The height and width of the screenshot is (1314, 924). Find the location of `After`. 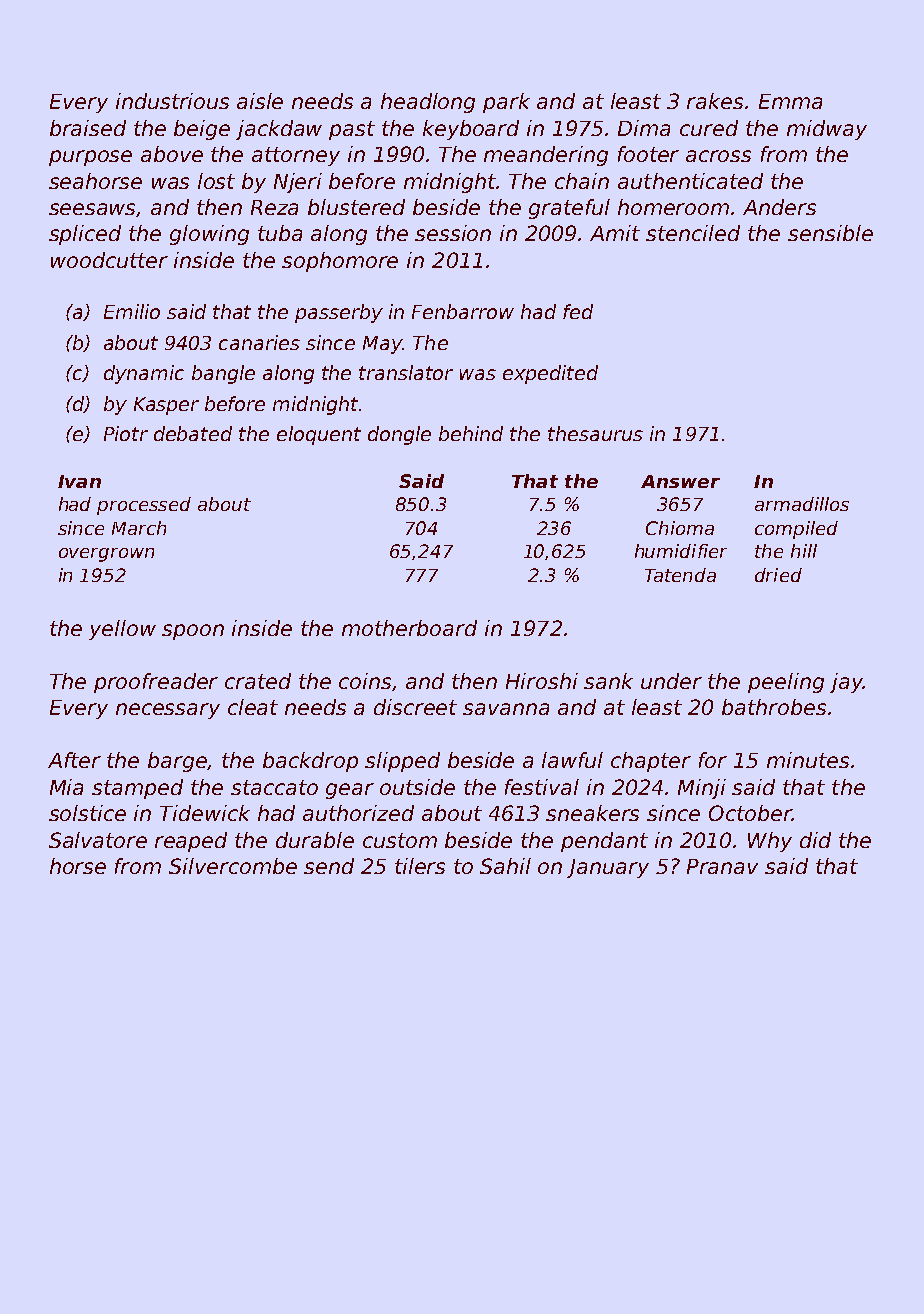

After is located at coordinates (74, 760).
